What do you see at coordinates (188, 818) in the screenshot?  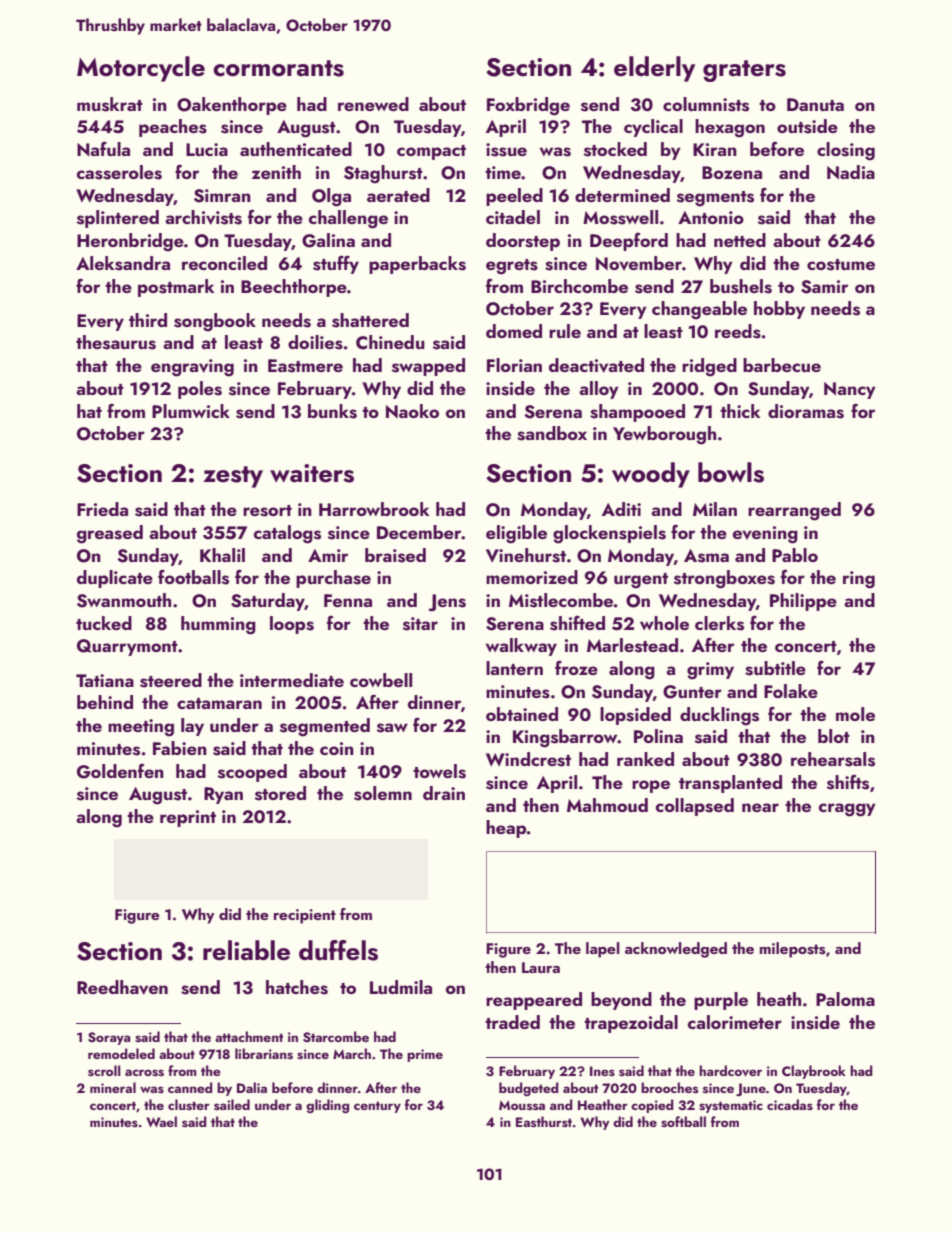 I see `reprint` at bounding box center [188, 818].
